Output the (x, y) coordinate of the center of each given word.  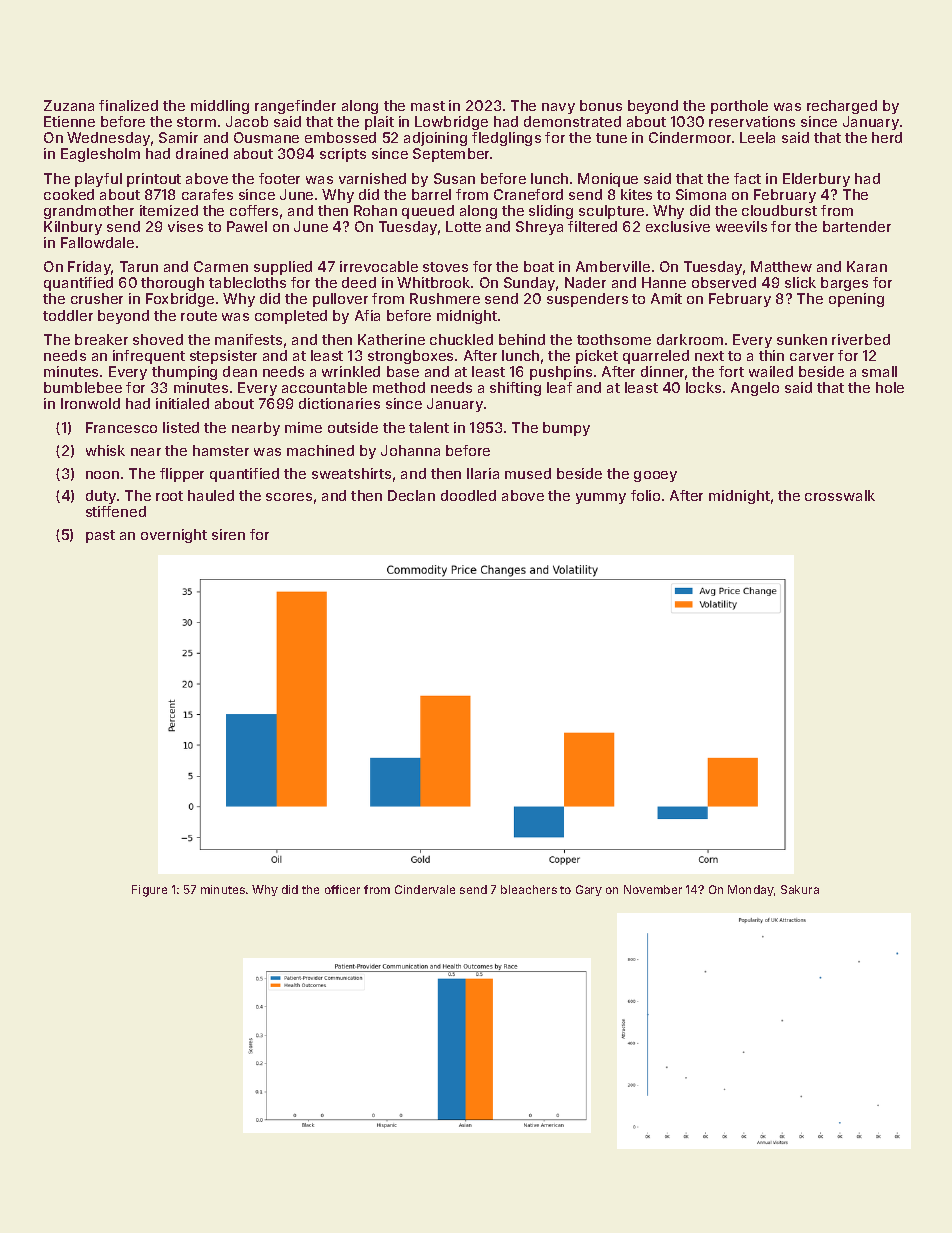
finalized (128, 105)
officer (342, 889)
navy (558, 108)
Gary (589, 890)
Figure (149, 891)
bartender (857, 226)
